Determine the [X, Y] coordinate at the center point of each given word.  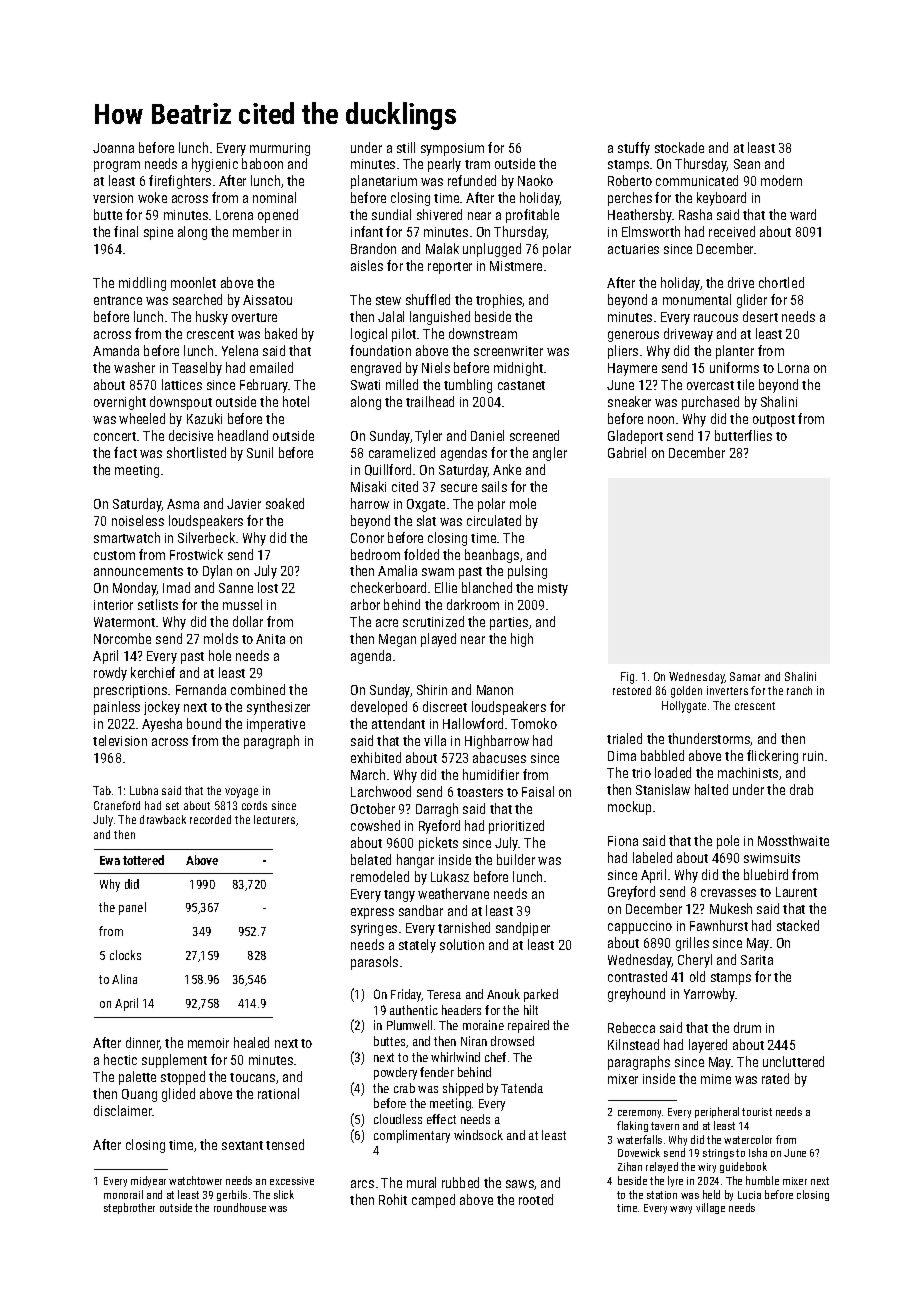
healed [251, 1042]
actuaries [633, 249]
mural [421, 1182]
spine [158, 233]
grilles [692, 944]
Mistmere [516, 266]
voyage [241, 793]
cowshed [375, 825]
